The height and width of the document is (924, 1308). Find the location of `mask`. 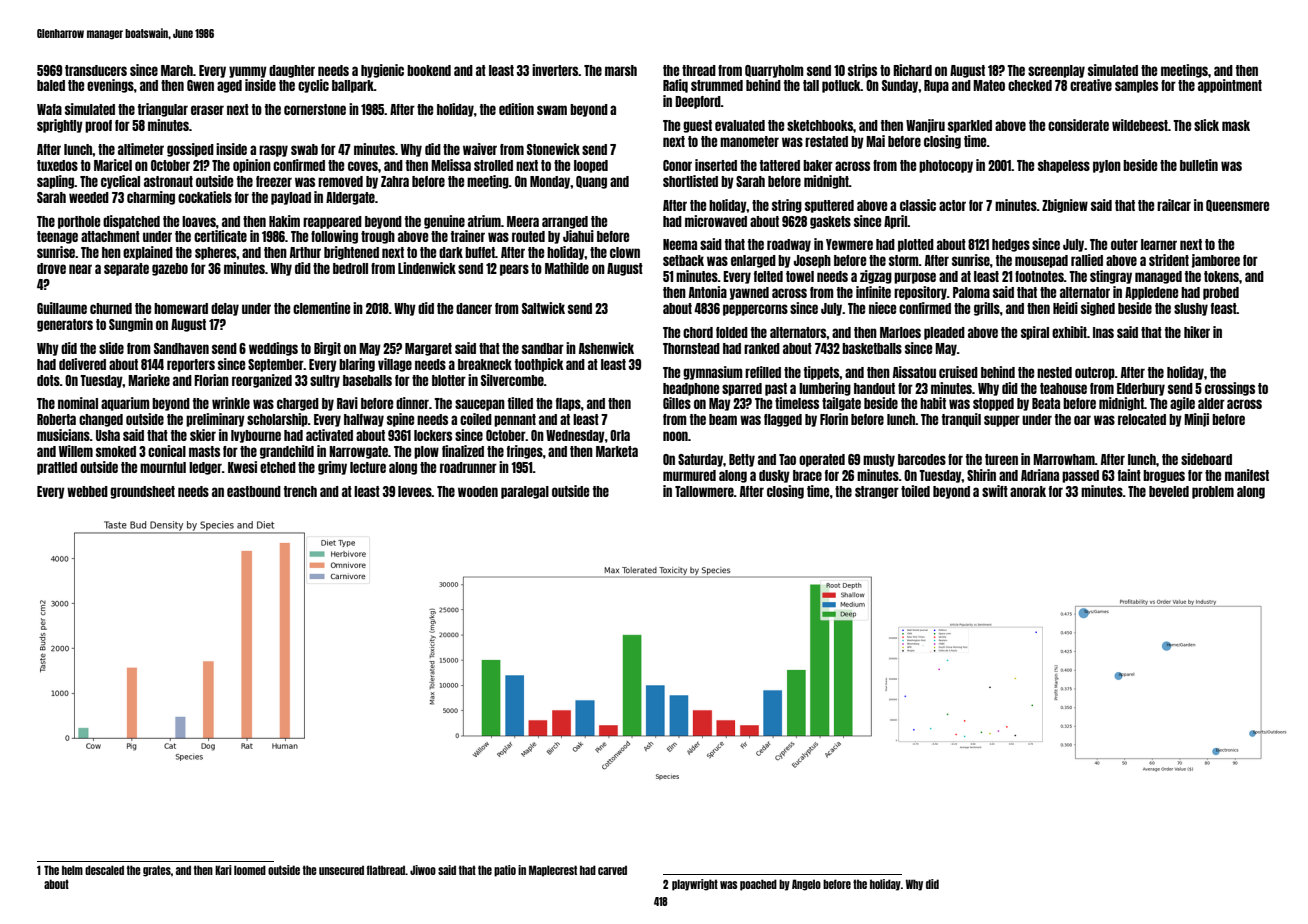

mask is located at coordinates (1236, 125).
